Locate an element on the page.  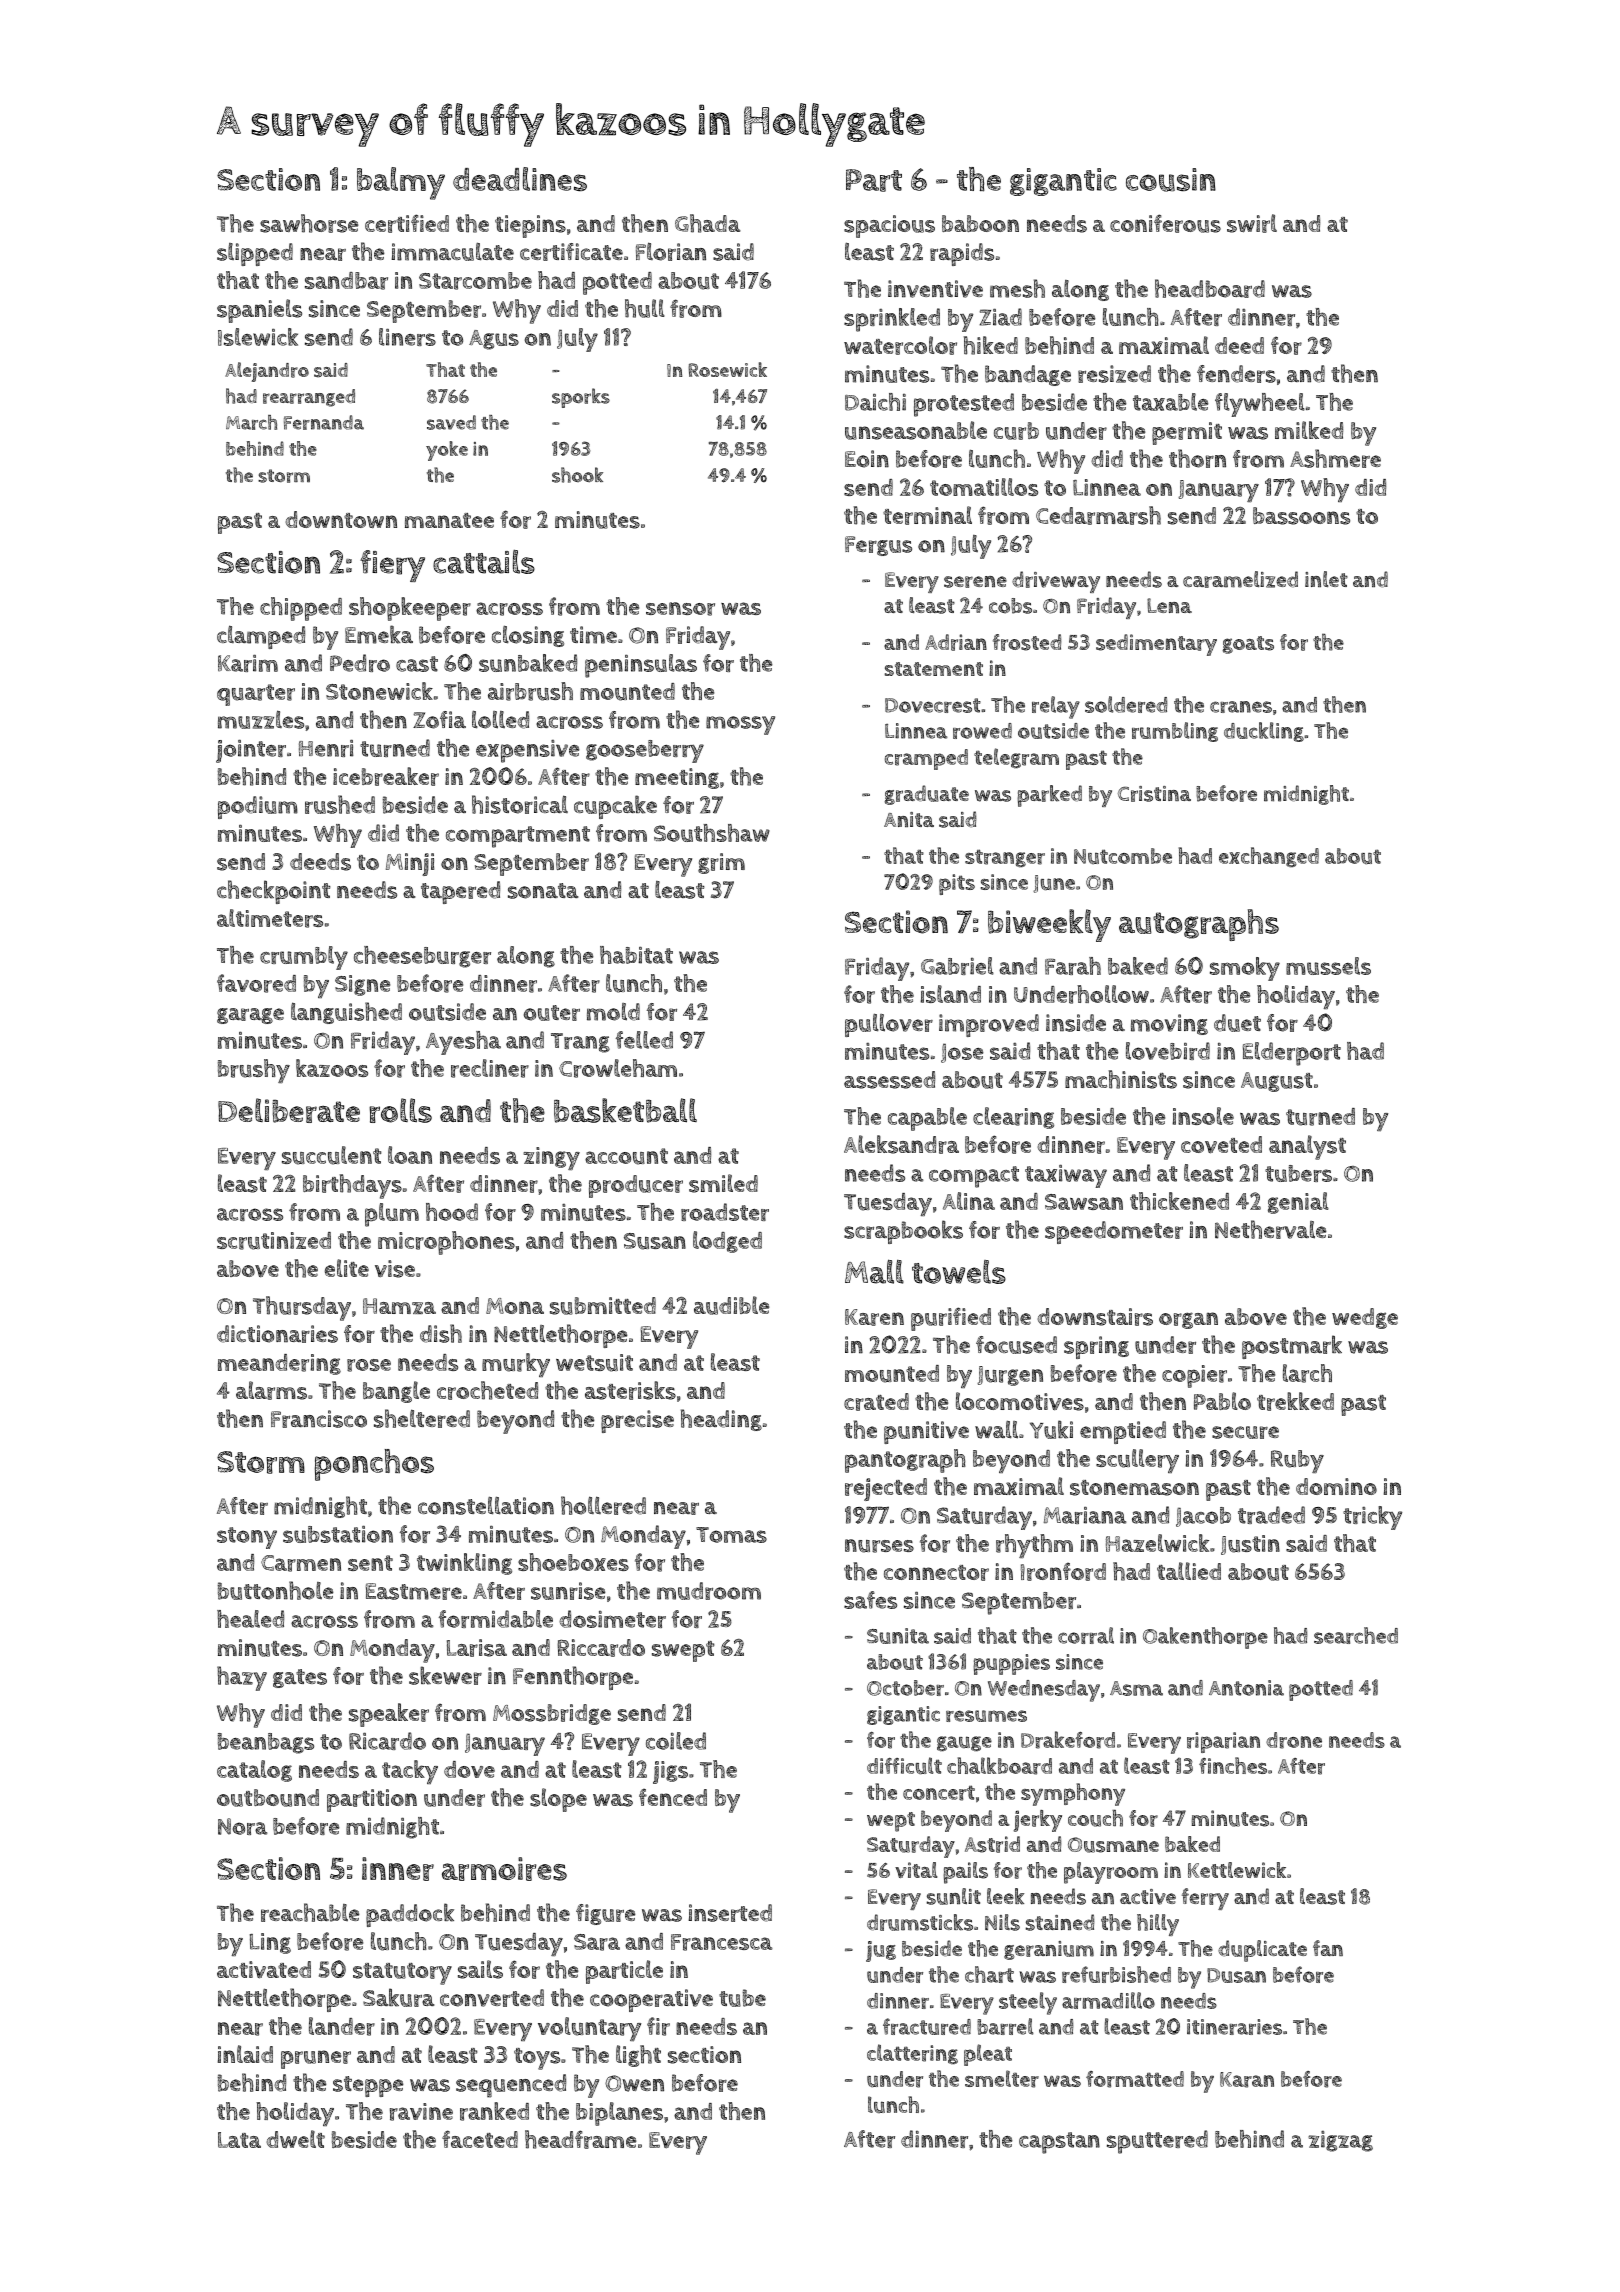
reachable is located at coordinates (310, 1912).
